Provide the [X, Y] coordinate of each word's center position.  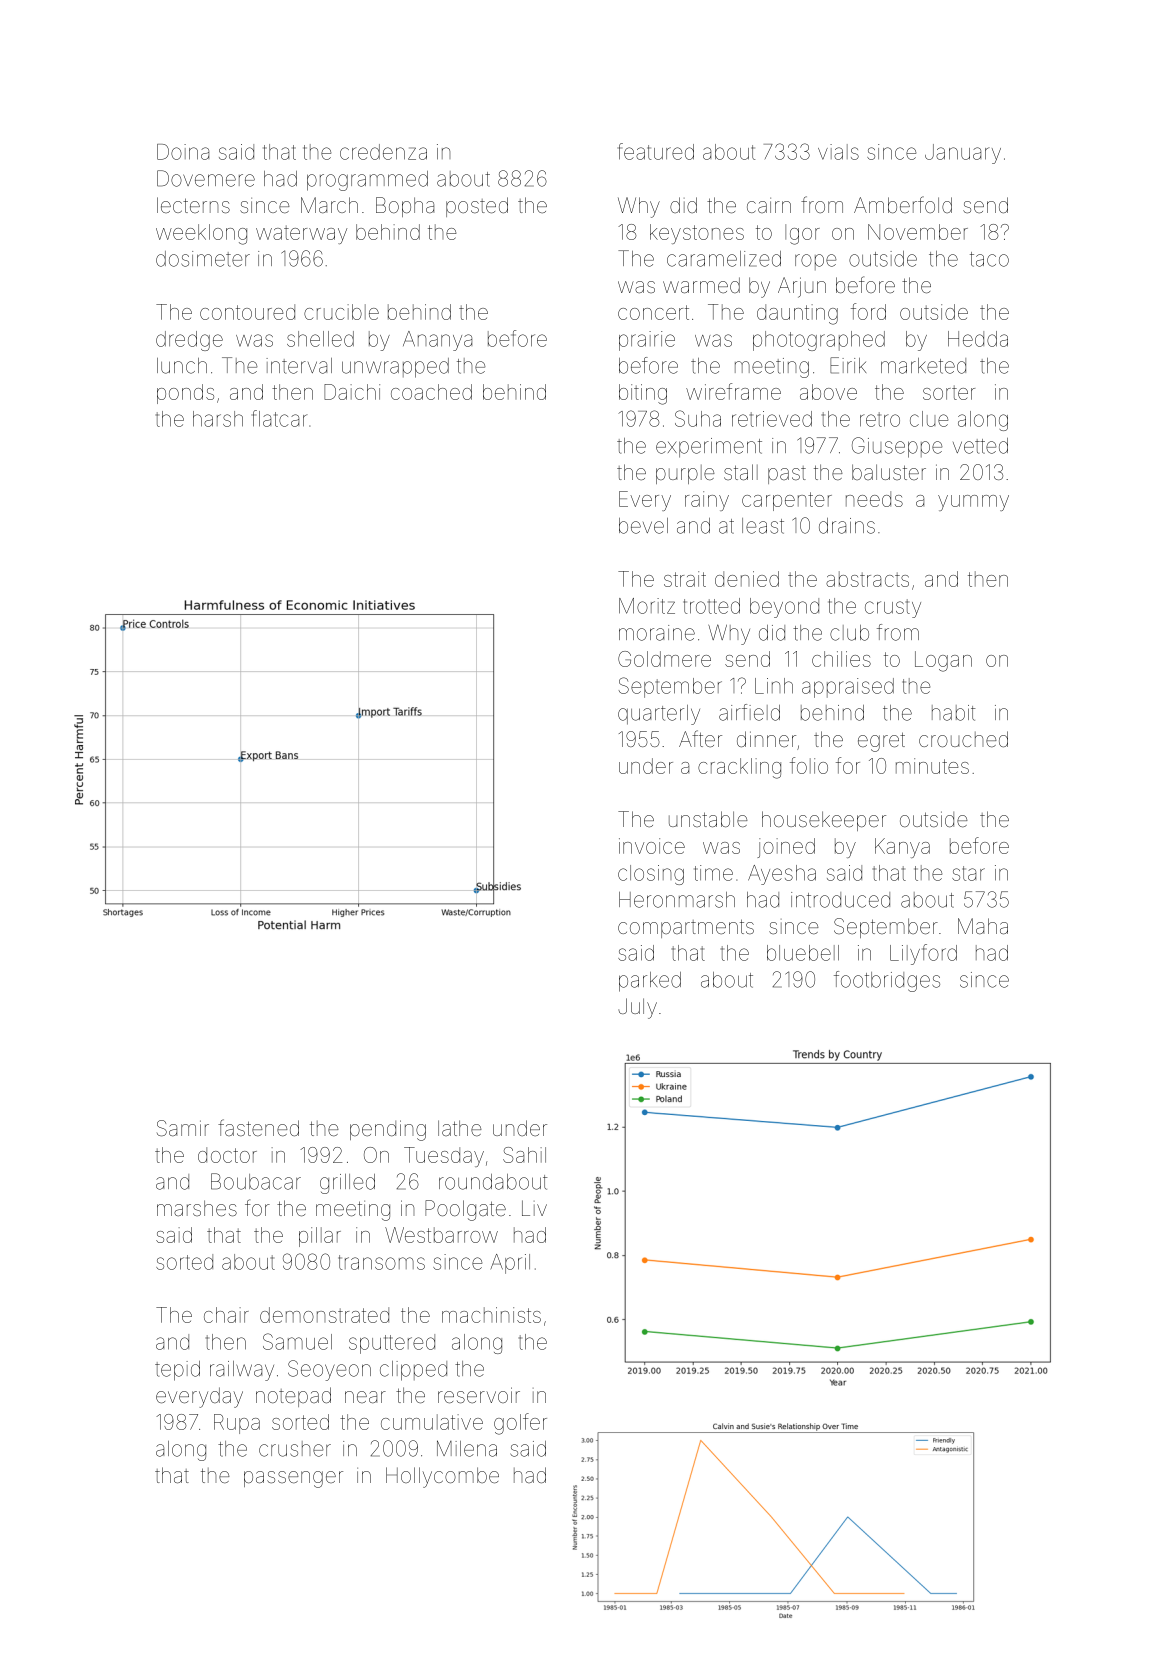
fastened [258, 1127]
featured [656, 151]
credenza [383, 152]
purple [685, 474]
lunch [182, 366]
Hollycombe [442, 1477]
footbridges [887, 981]
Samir [183, 1128]
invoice [652, 846]
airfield [749, 712]
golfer [520, 1424]
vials [838, 152]
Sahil [524, 1155]
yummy [973, 503]
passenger [293, 1479]
